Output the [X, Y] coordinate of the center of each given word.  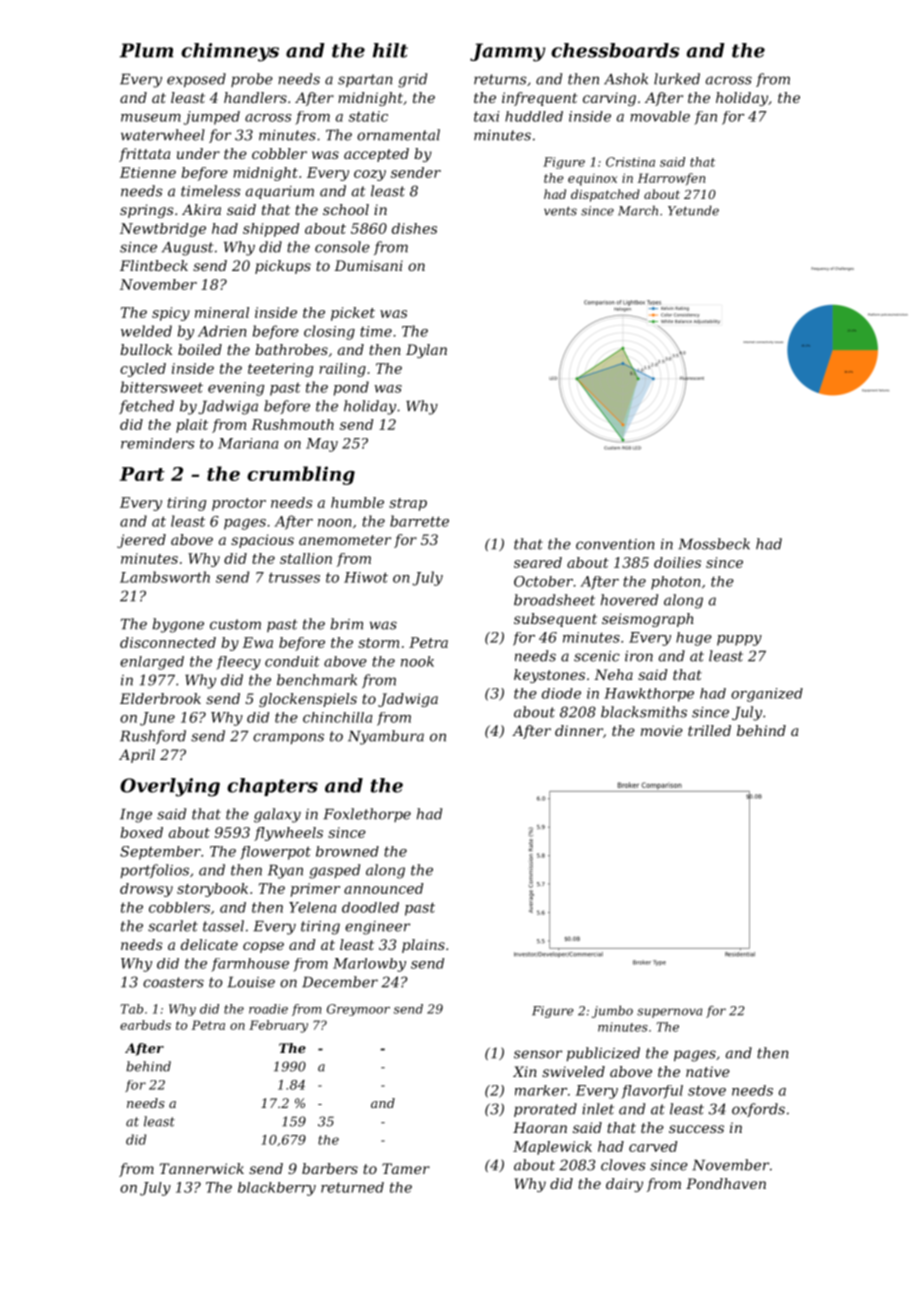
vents [560, 211]
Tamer [406, 1168]
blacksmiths [644, 712]
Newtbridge [163, 230]
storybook [212, 890]
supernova [669, 1013]
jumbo [612, 1011]
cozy [370, 175]
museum [151, 118]
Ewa [257, 642]
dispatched [605, 195]
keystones [549, 676]
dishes [414, 228]
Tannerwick [202, 1168]
